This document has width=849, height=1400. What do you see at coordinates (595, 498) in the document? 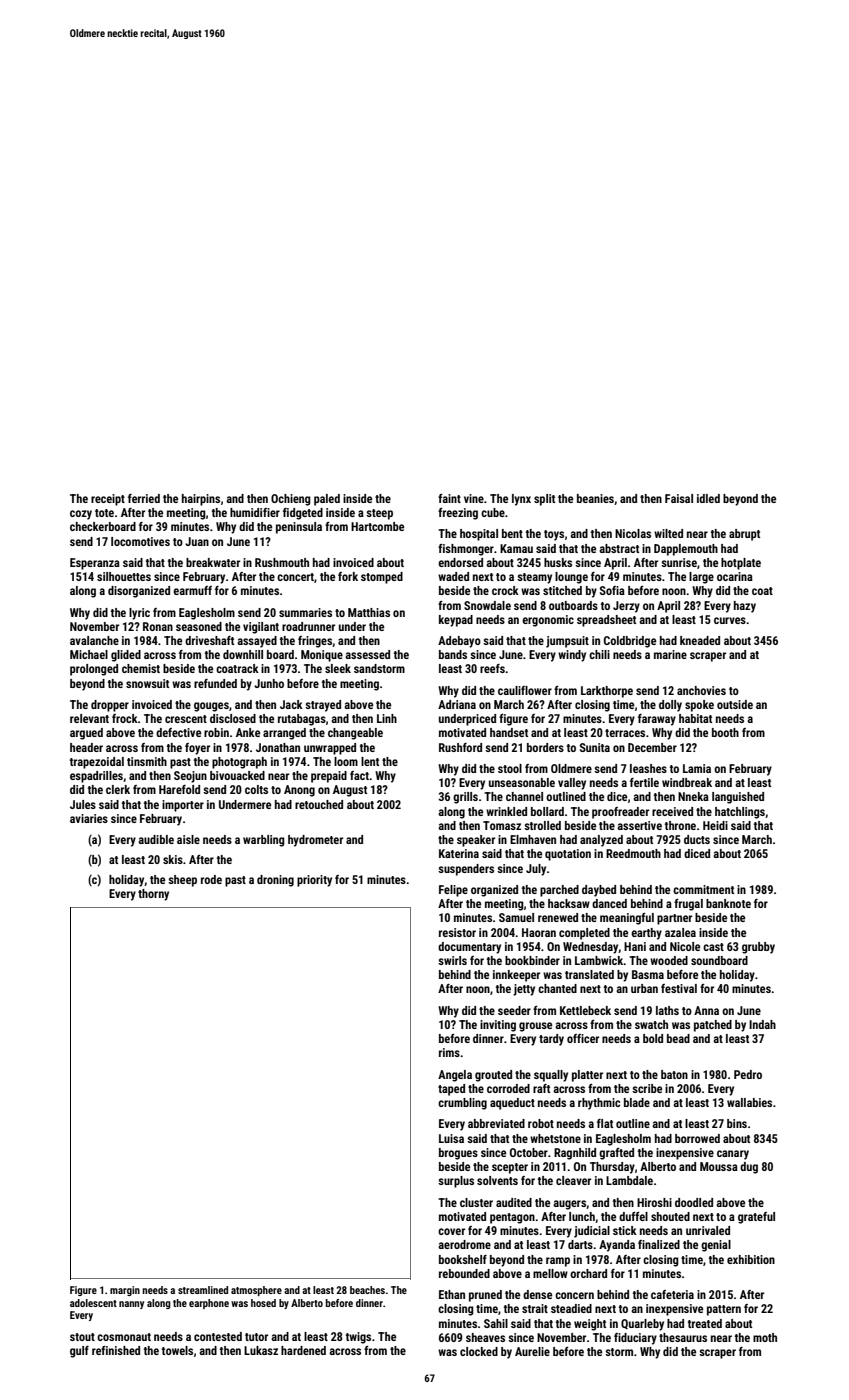
I see `beanies` at bounding box center [595, 498].
